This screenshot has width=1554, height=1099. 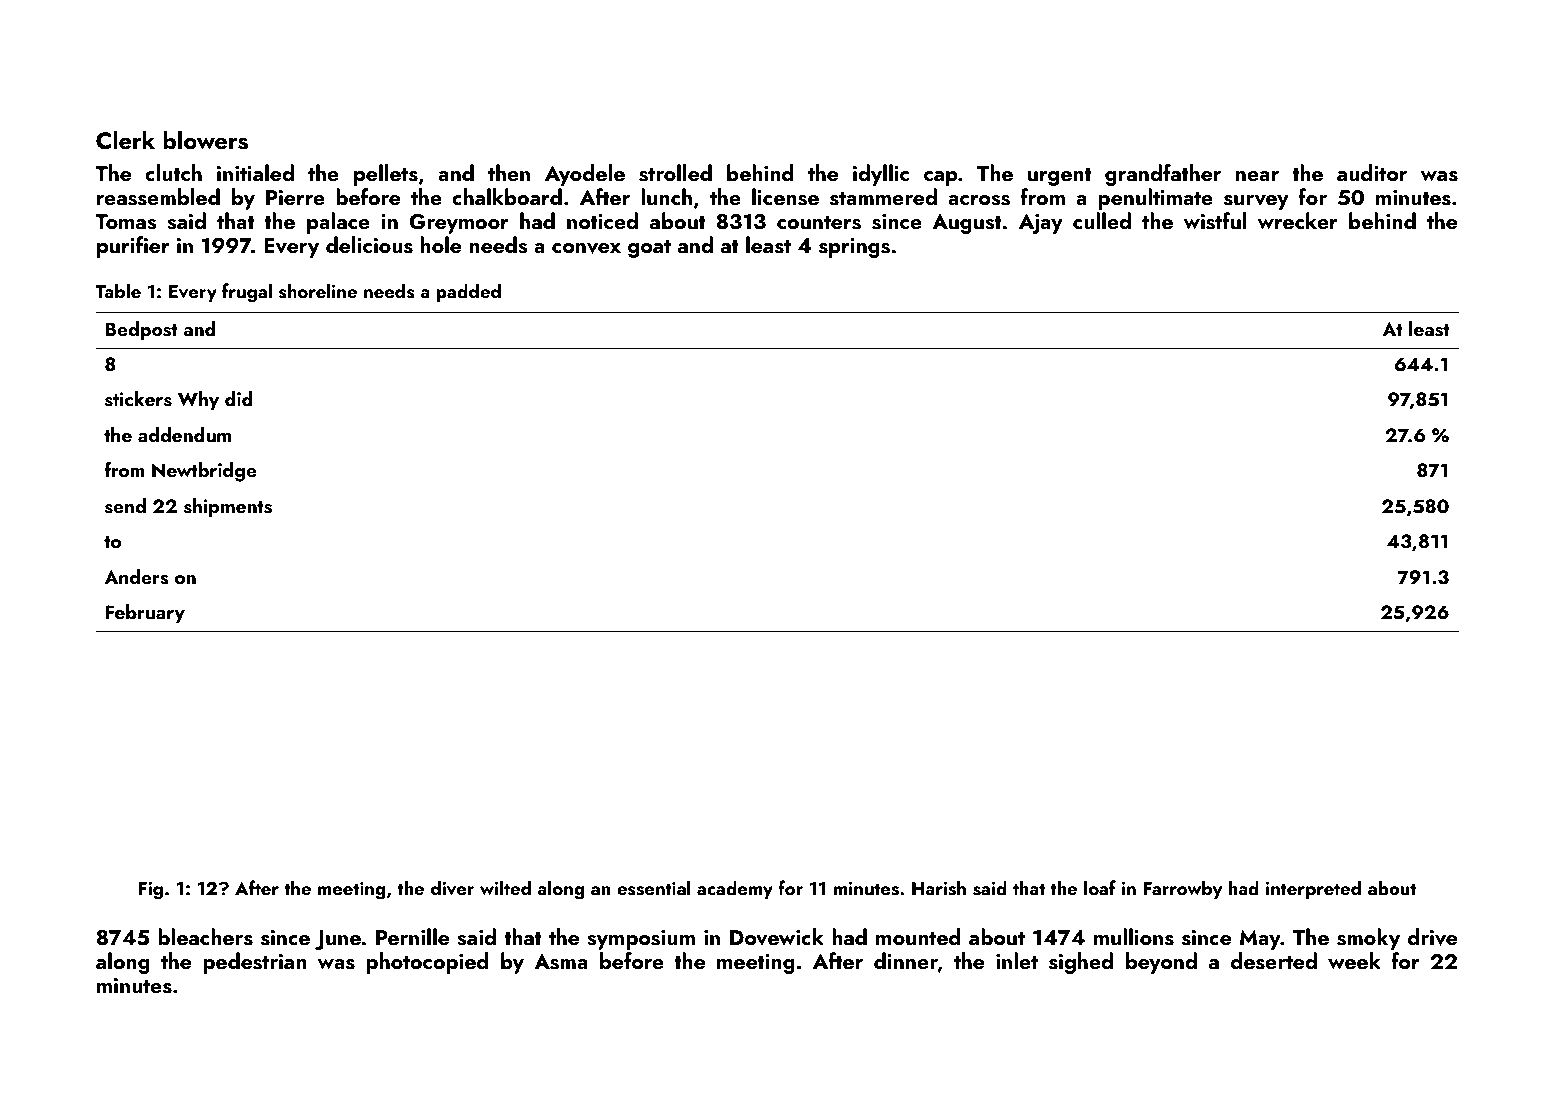 What do you see at coordinates (239, 398) in the screenshot?
I see `did` at bounding box center [239, 398].
